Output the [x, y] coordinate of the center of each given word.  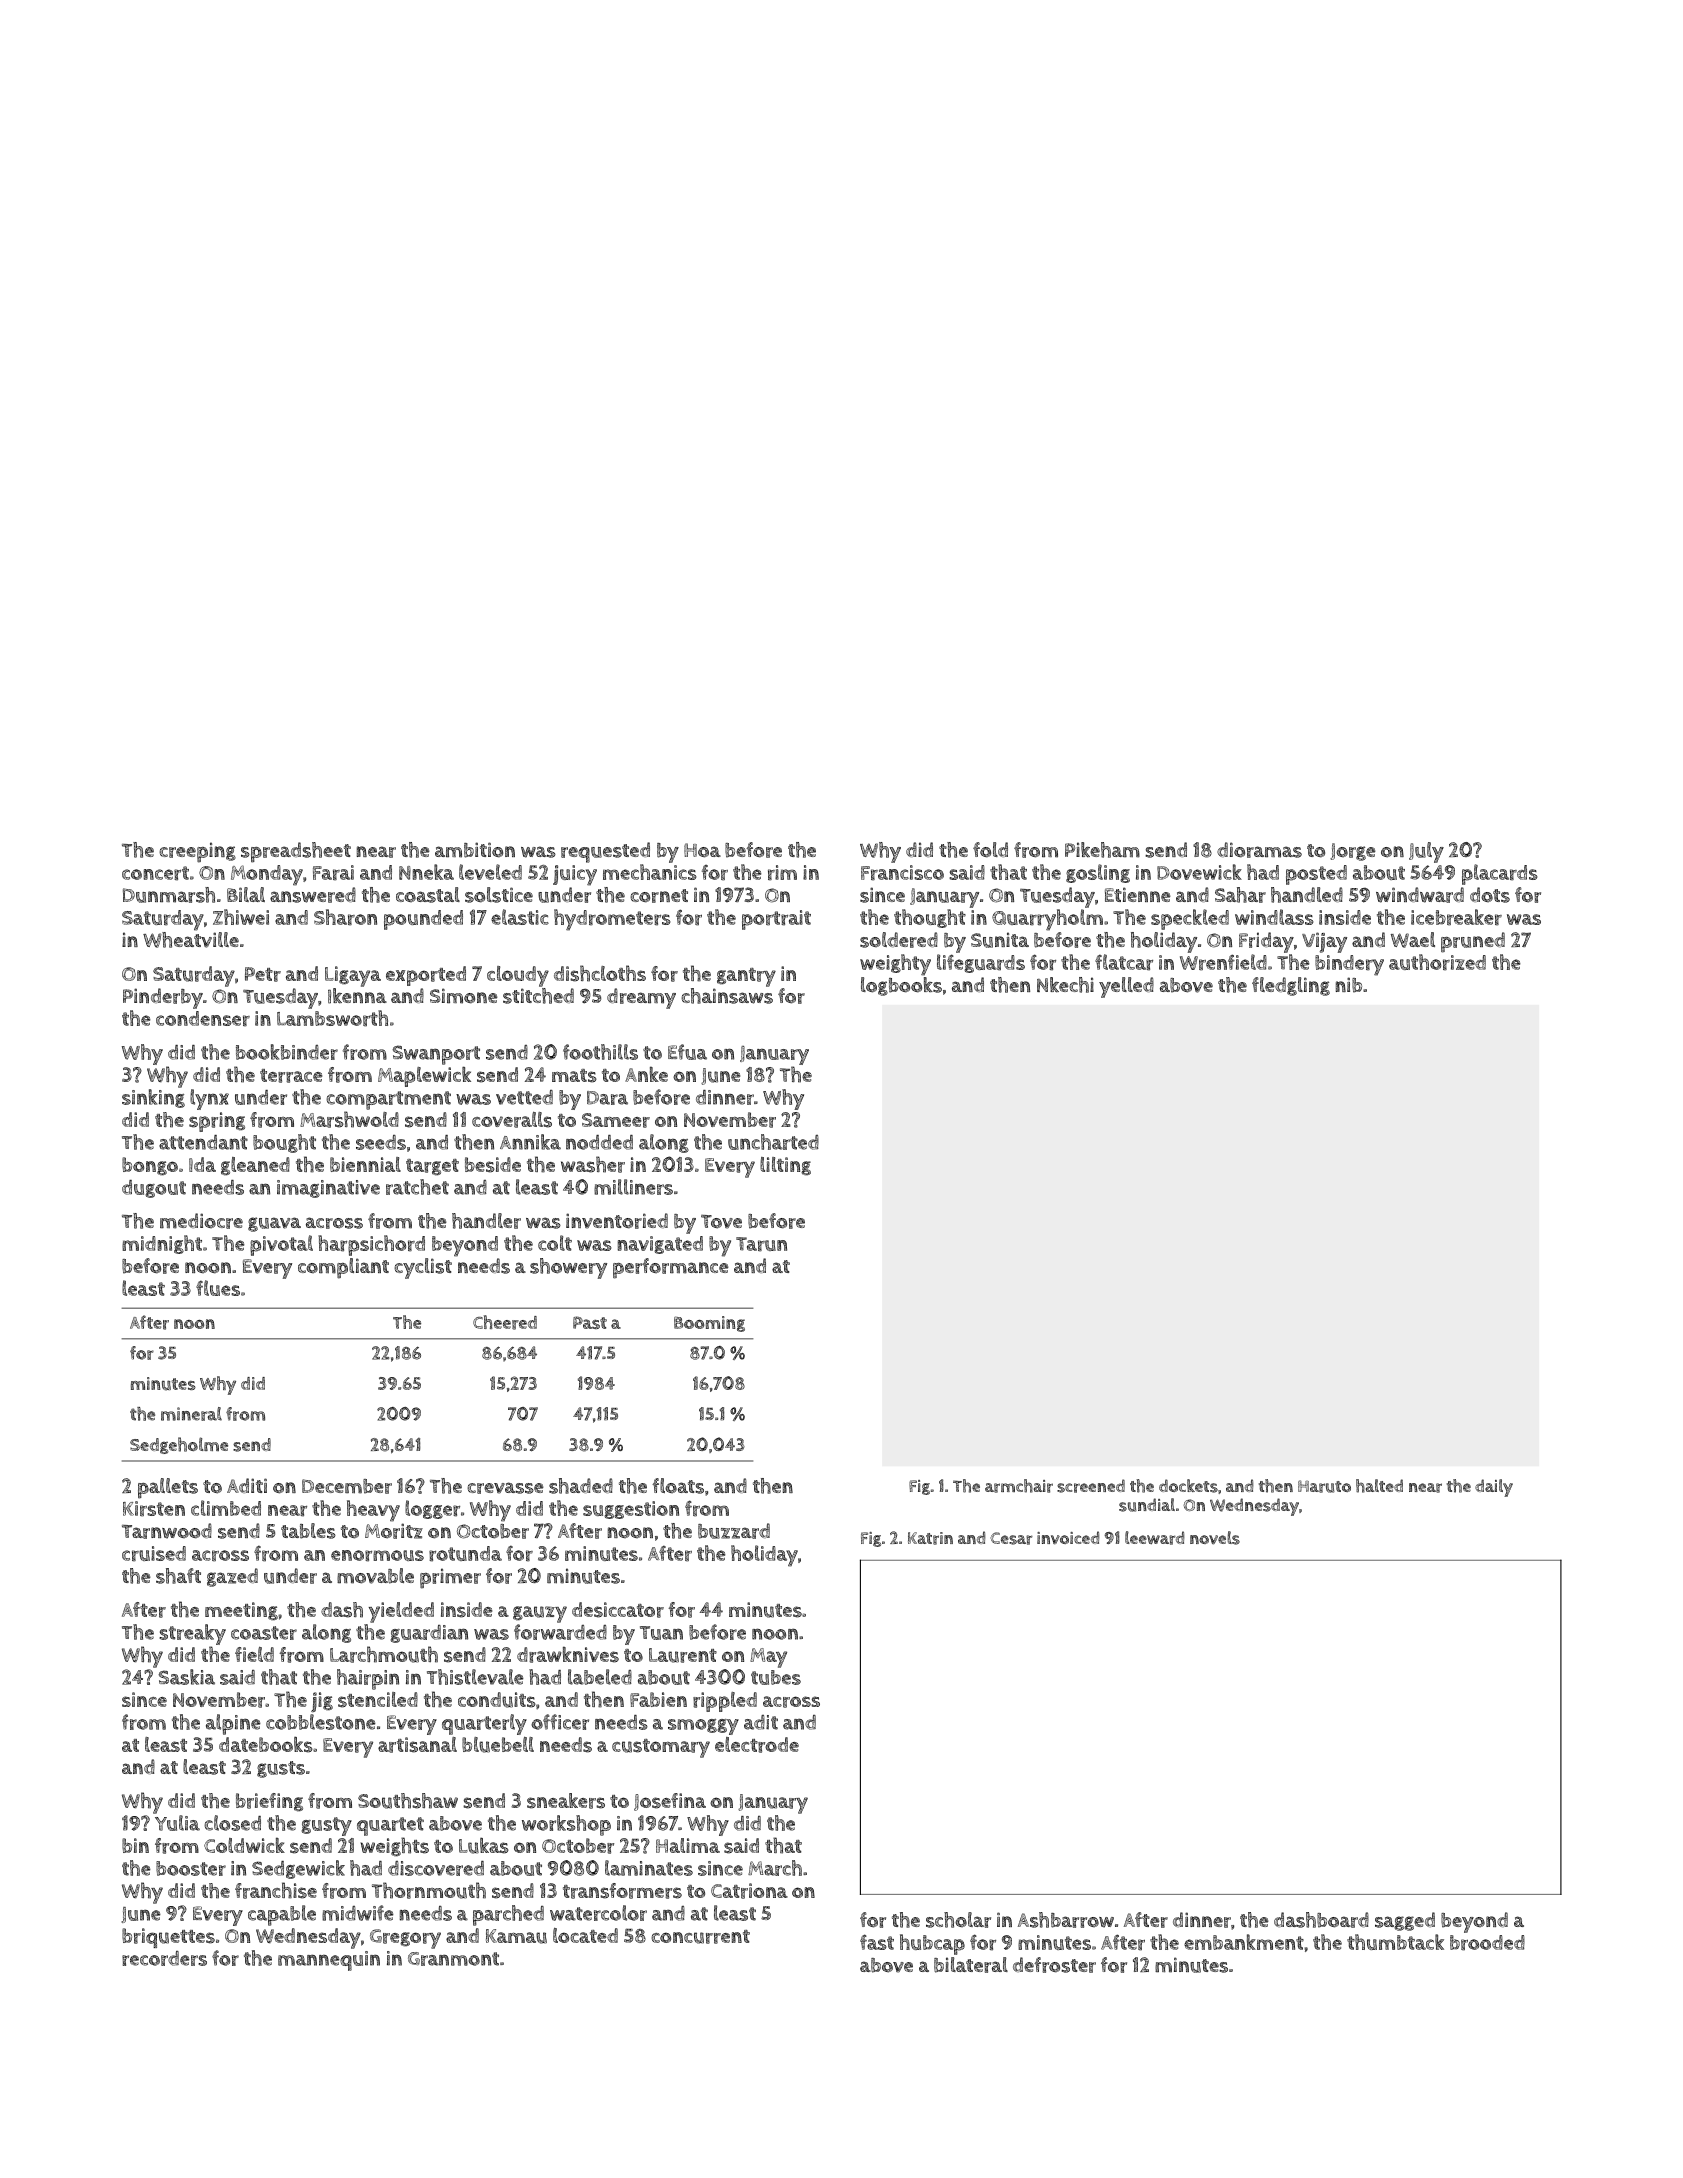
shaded [581, 1486]
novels [1215, 1538]
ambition [475, 850]
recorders [164, 1958]
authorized [1437, 962]
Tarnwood [167, 1531]
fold [990, 850]
